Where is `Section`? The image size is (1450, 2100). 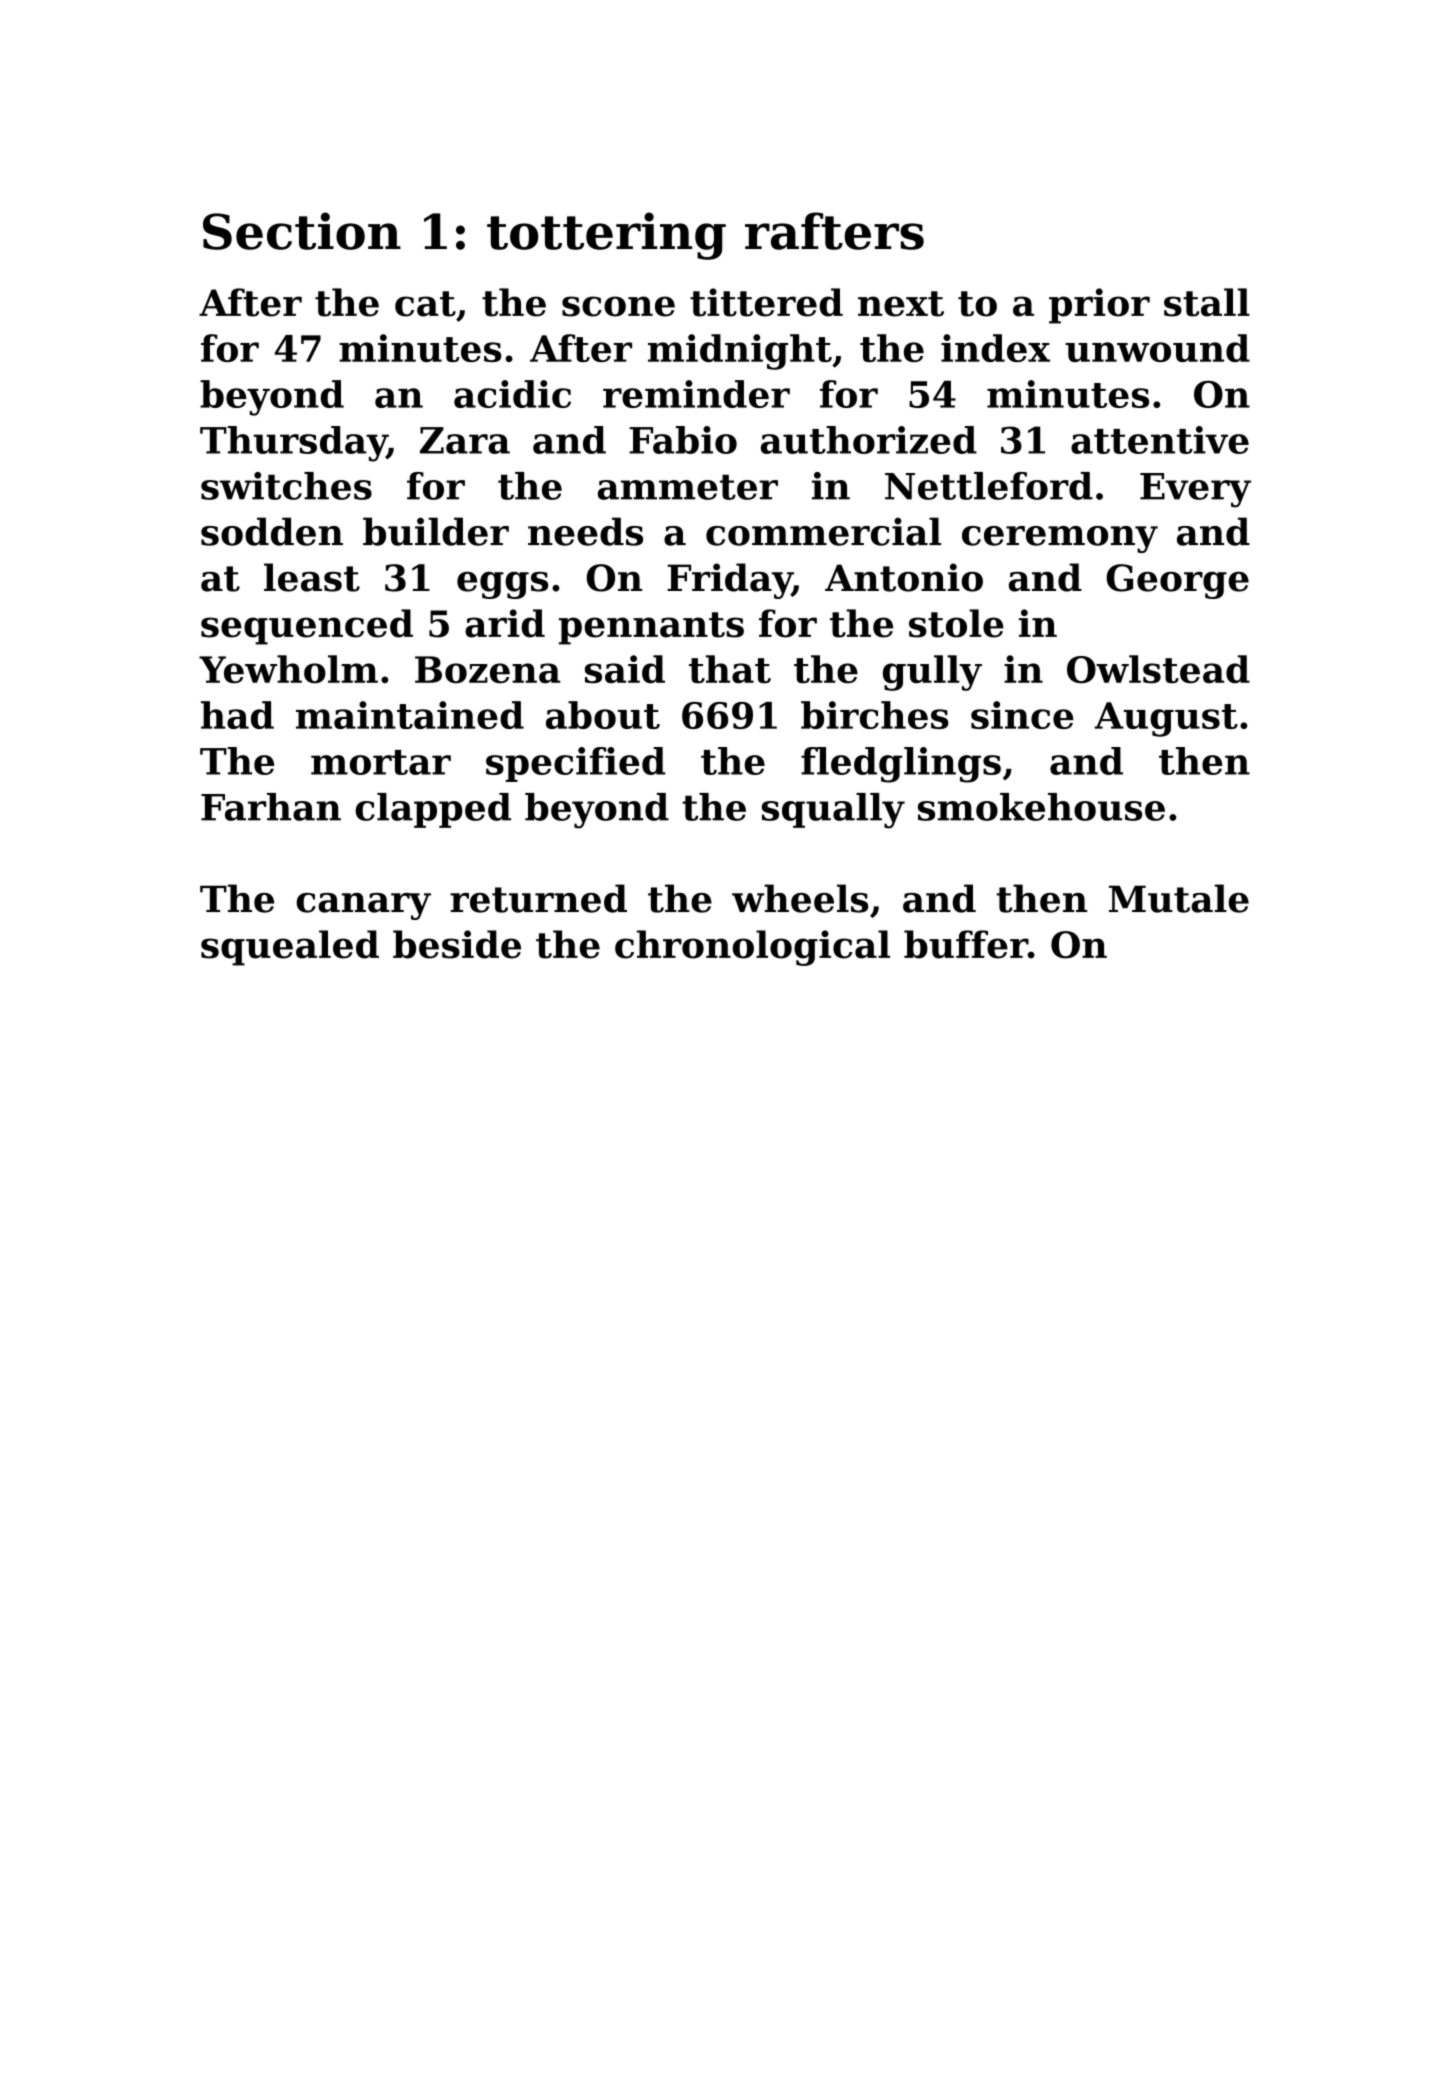 Section is located at coordinates (302, 231).
